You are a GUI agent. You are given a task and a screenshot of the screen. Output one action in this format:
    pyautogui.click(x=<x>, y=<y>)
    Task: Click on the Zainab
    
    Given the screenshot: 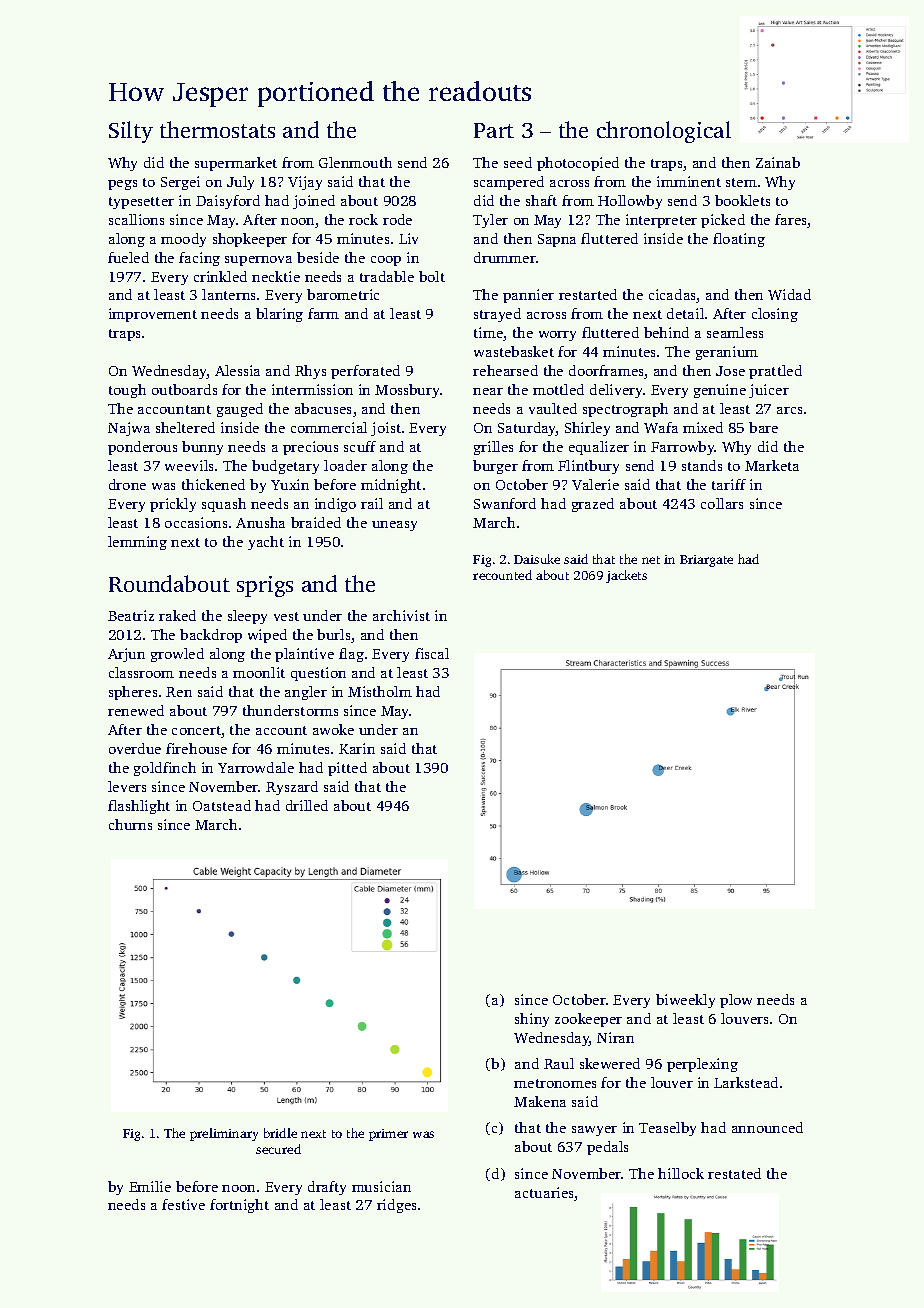 What is the action you would take?
    pyautogui.click(x=778, y=162)
